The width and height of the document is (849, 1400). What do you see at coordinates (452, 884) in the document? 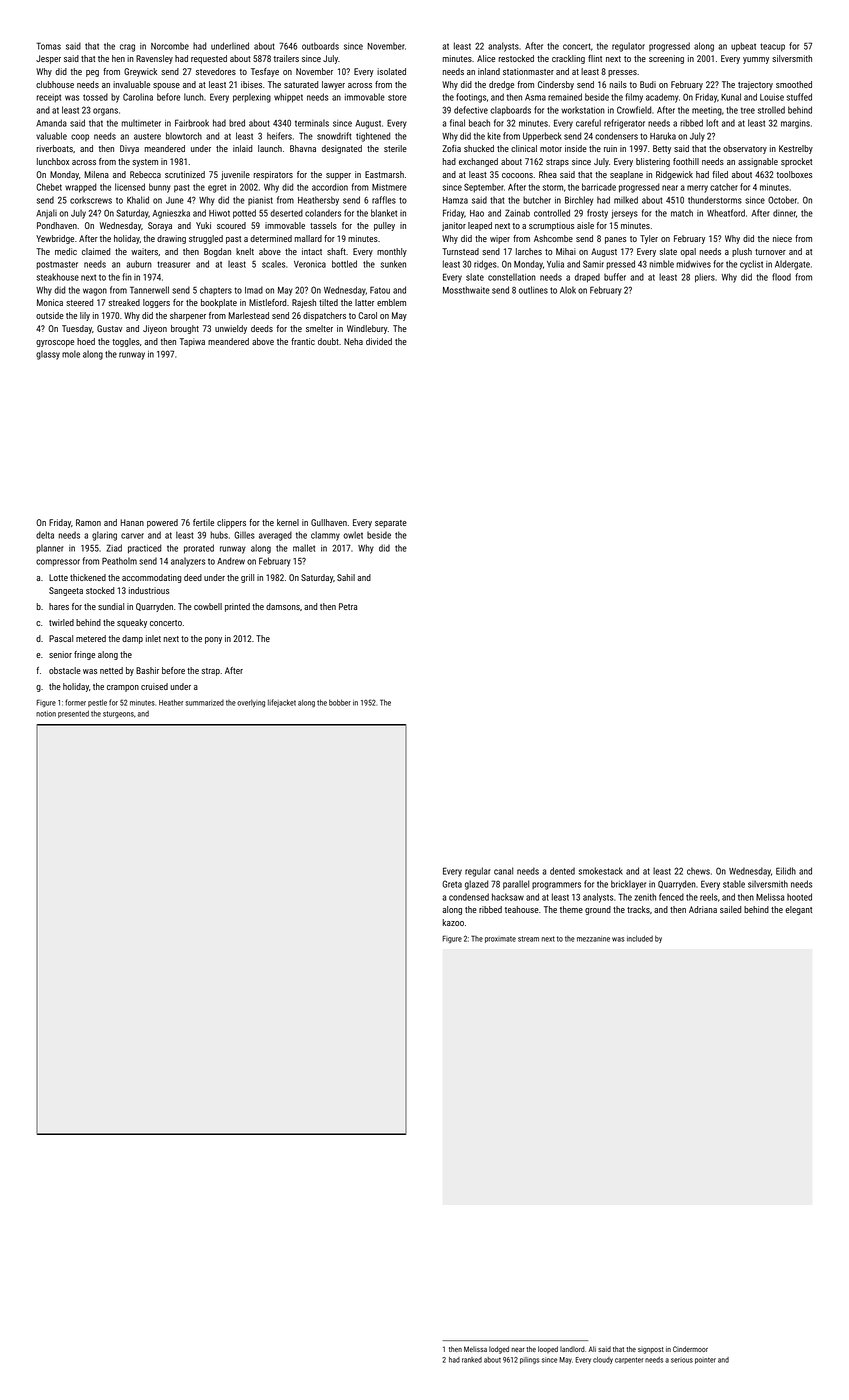
I see `Greta` at bounding box center [452, 884].
